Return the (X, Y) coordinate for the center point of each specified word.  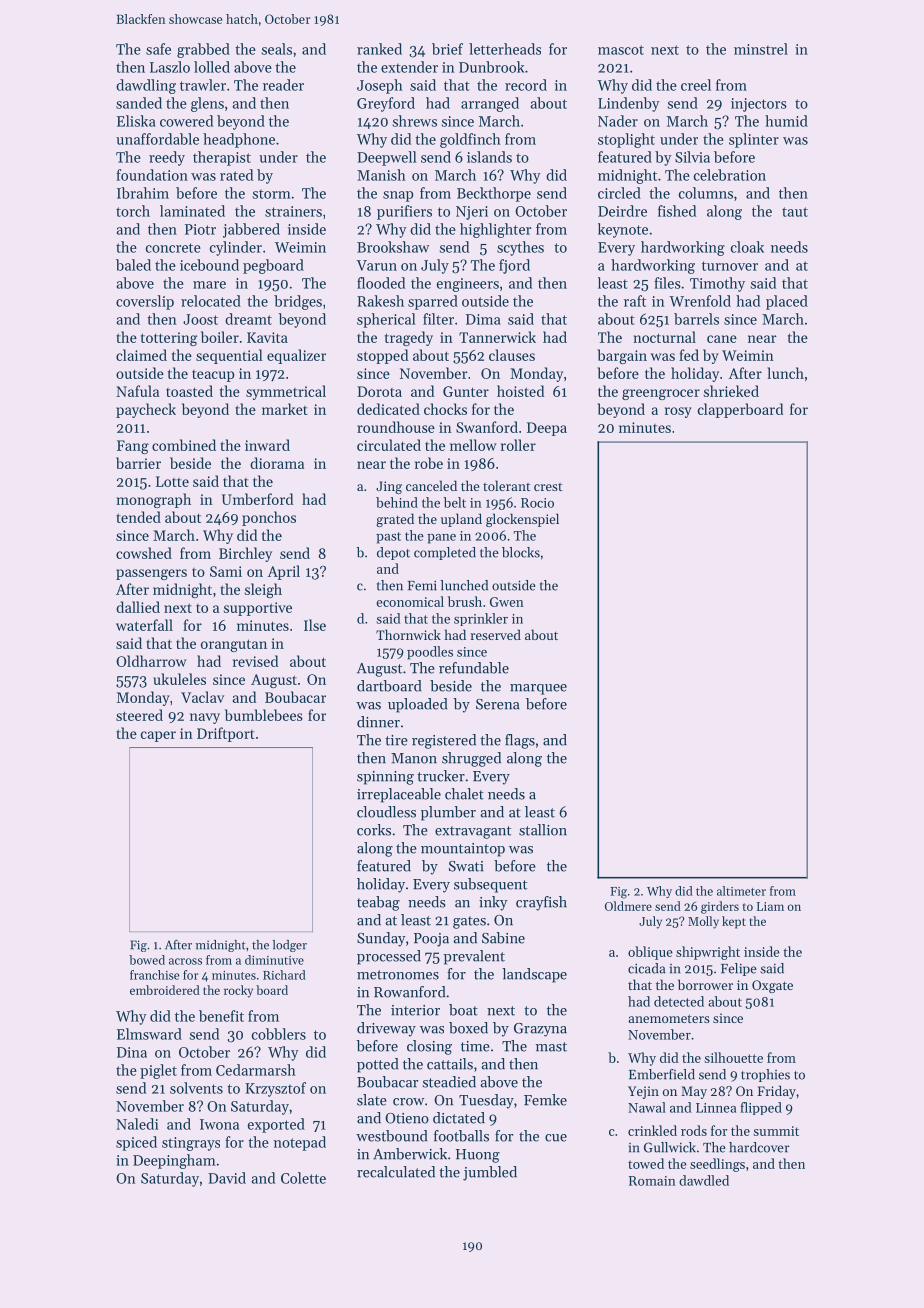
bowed (147, 960)
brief (447, 49)
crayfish (541, 903)
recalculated (396, 1172)
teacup (213, 376)
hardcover (759, 1147)
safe (158, 49)
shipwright (708, 953)
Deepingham (174, 1161)
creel (696, 85)
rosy (678, 412)
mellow (473, 445)
